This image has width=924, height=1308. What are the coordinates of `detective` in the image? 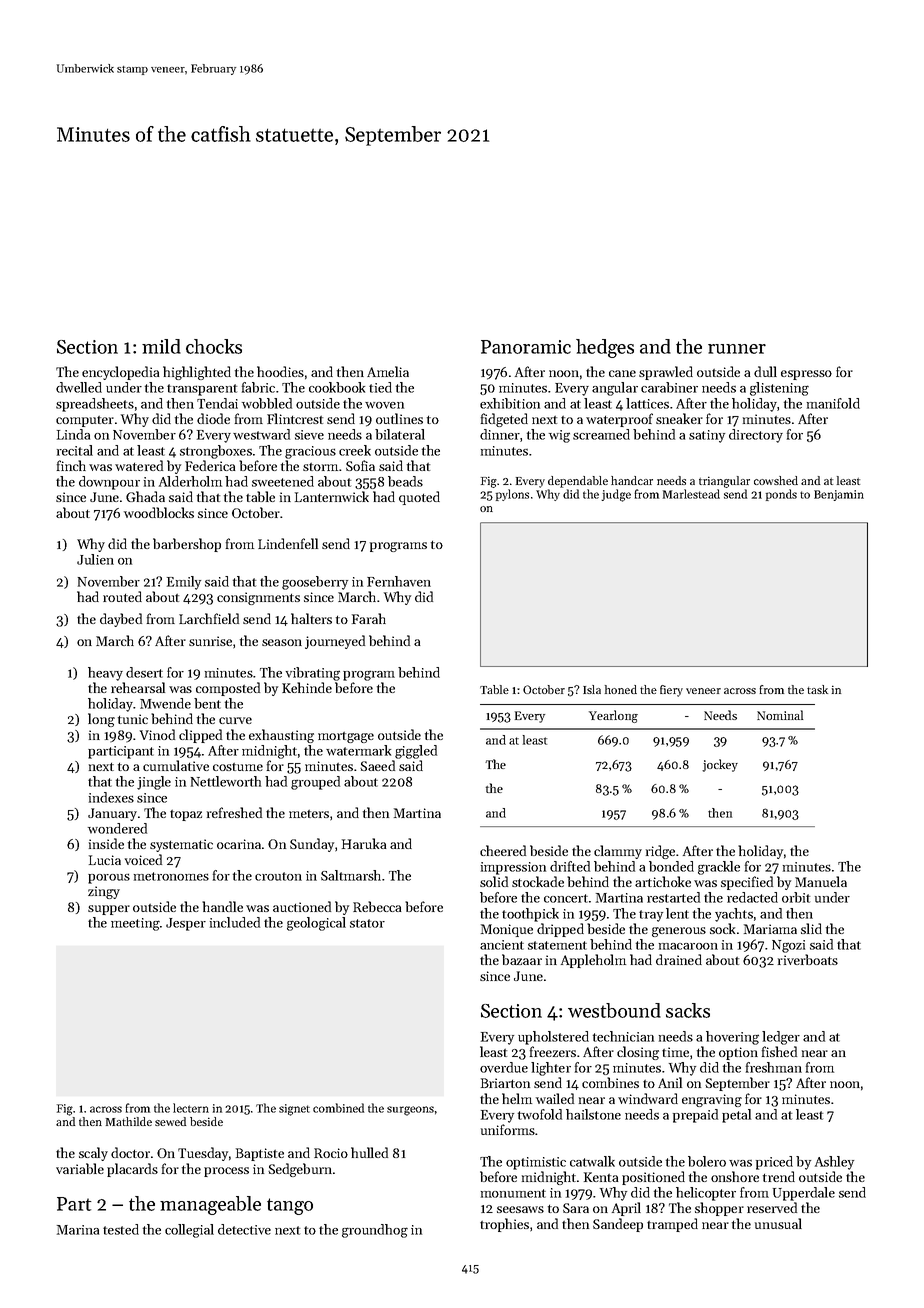 It's located at (244, 1229).
